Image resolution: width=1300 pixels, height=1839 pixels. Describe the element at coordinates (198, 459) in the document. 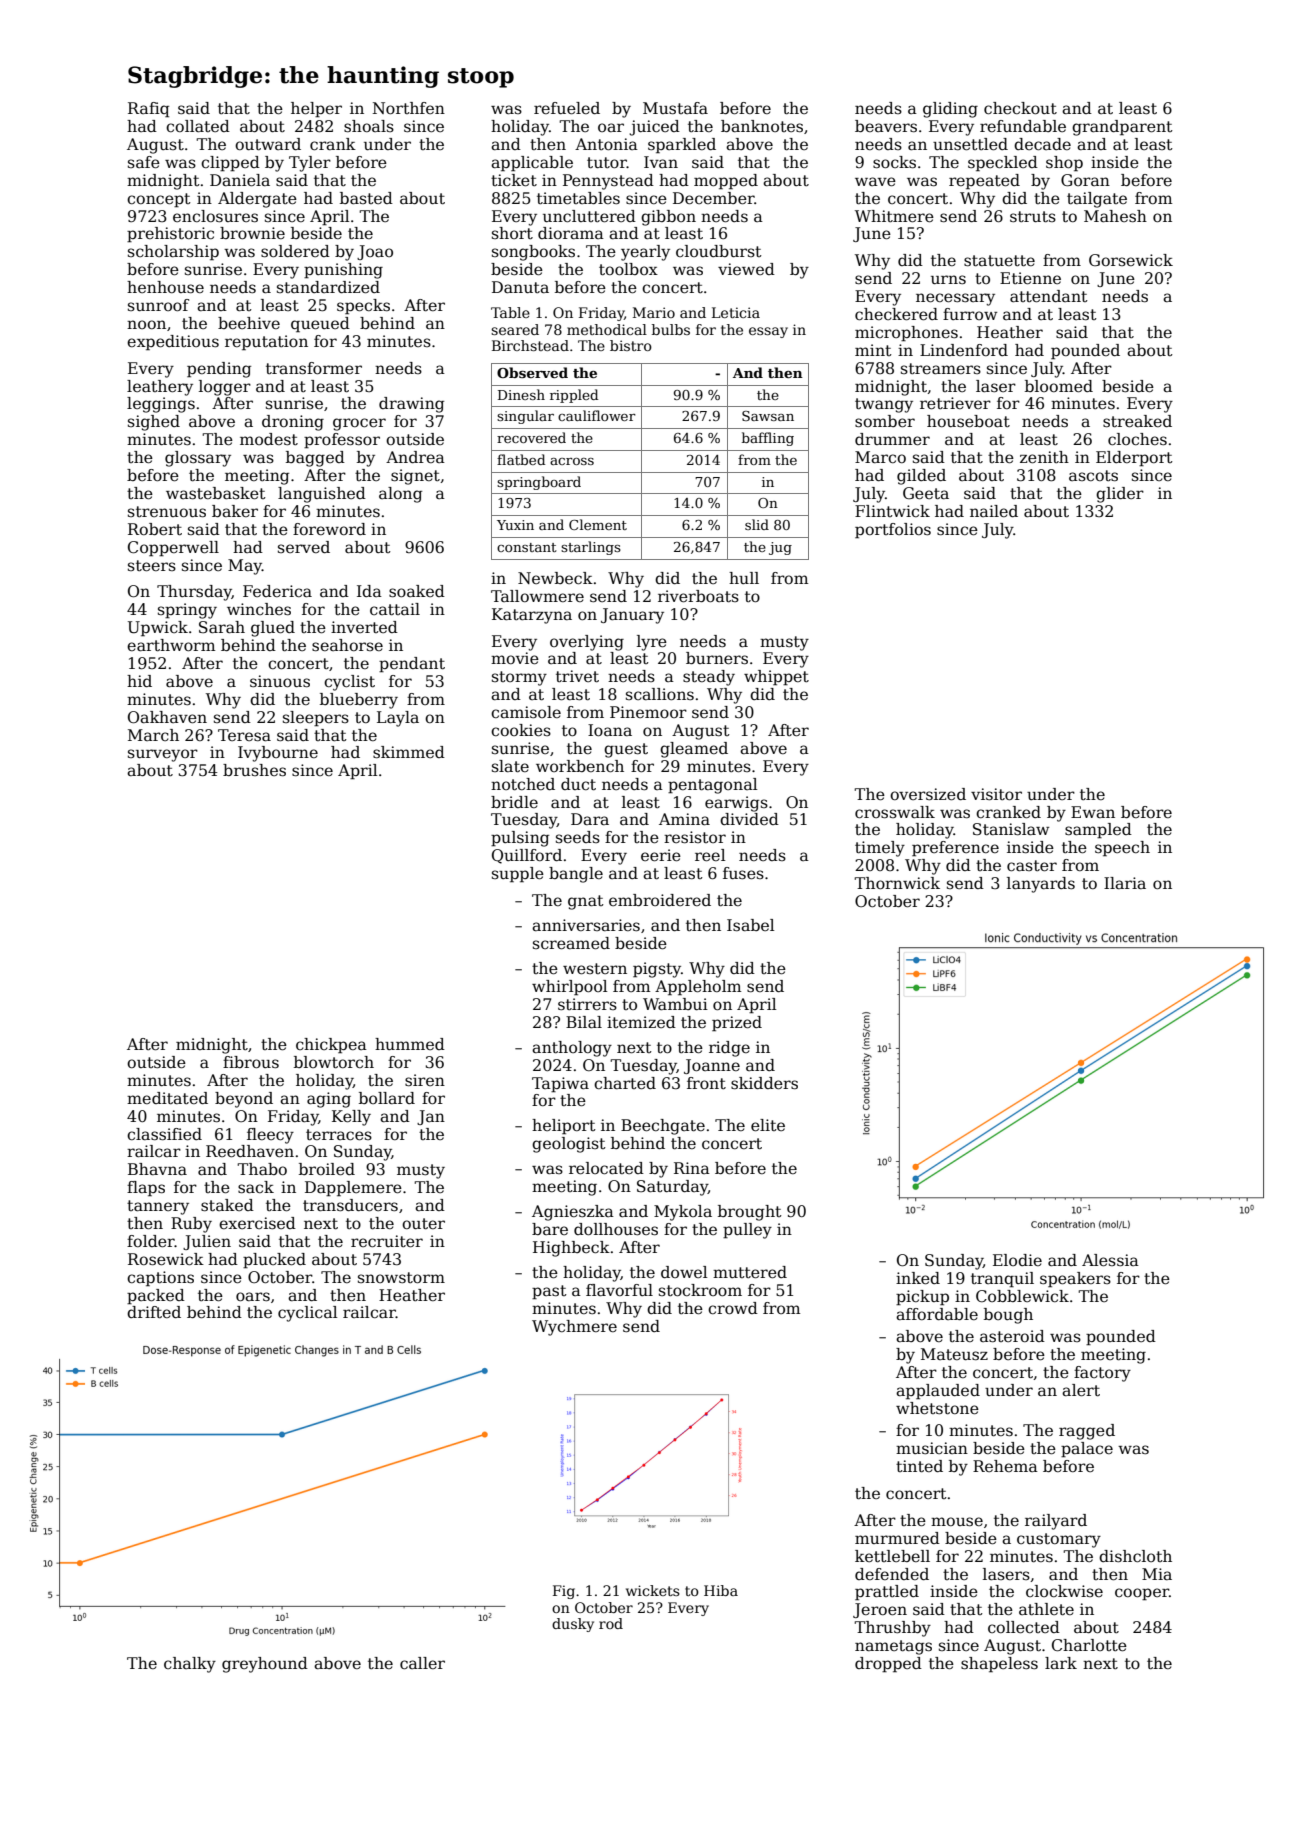

I see `glossary` at that location.
